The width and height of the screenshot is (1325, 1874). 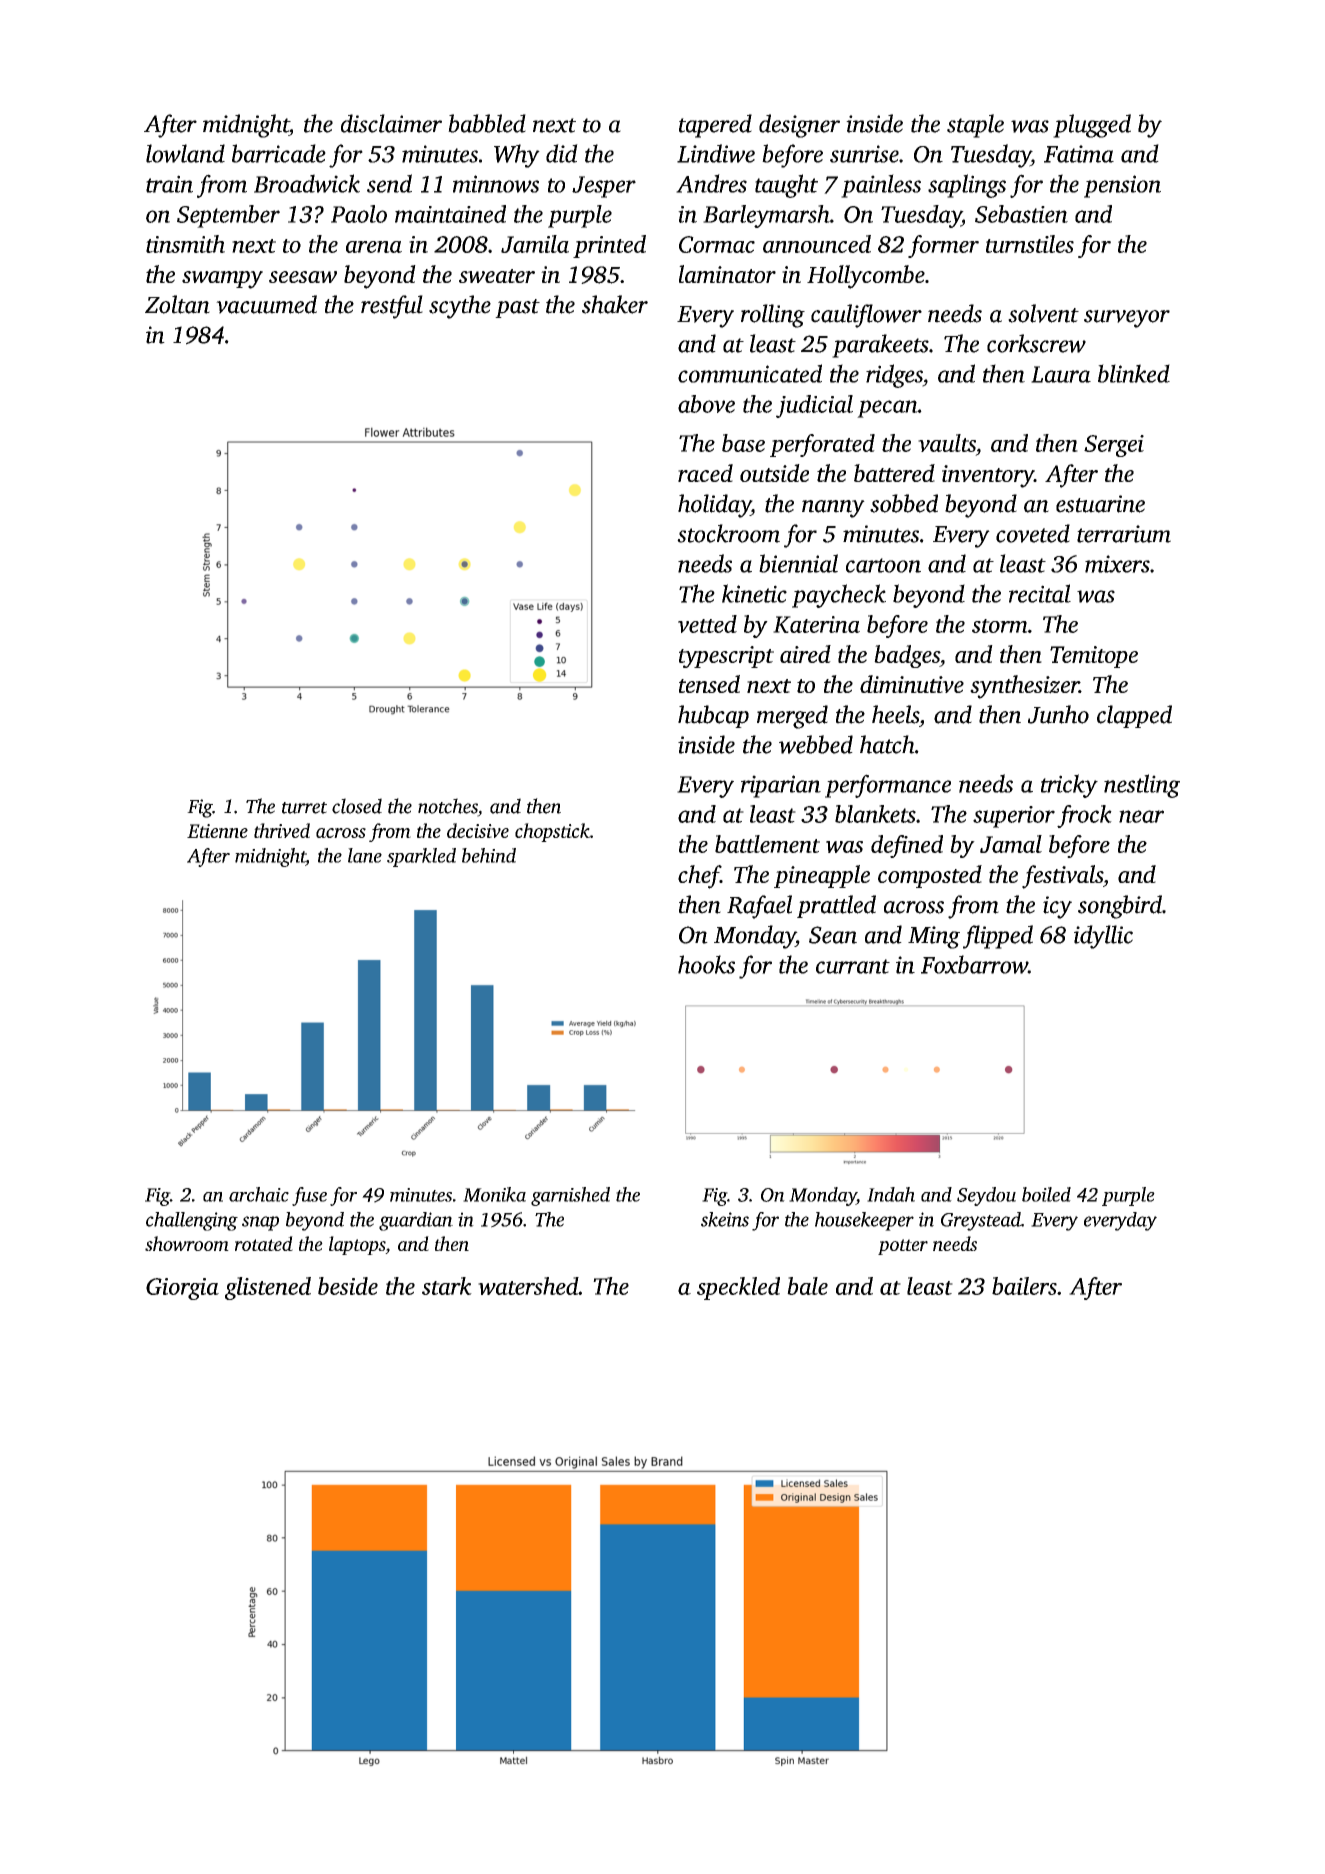 What do you see at coordinates (169, 184) in the screenshot?
I see `train` at bounding box center [169, 184].
